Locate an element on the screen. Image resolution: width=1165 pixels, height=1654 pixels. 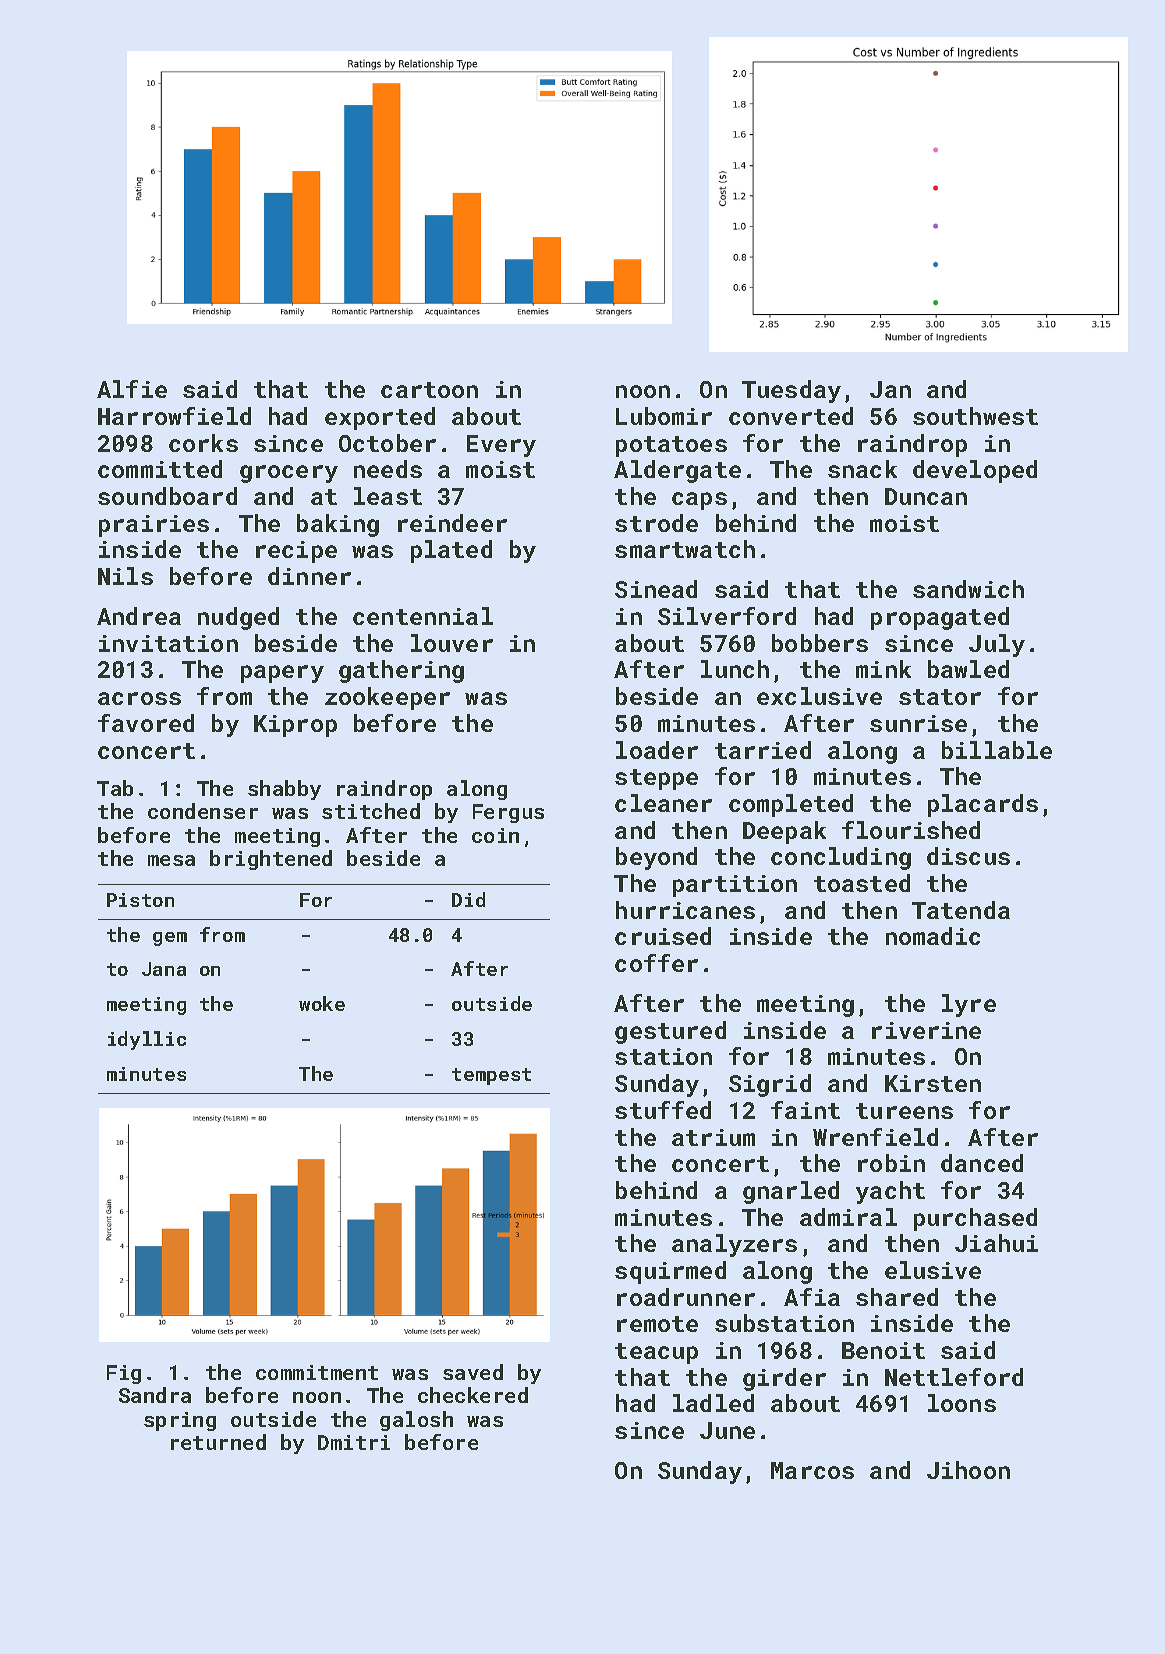
cartoon is located at coordinates (429, 390).
